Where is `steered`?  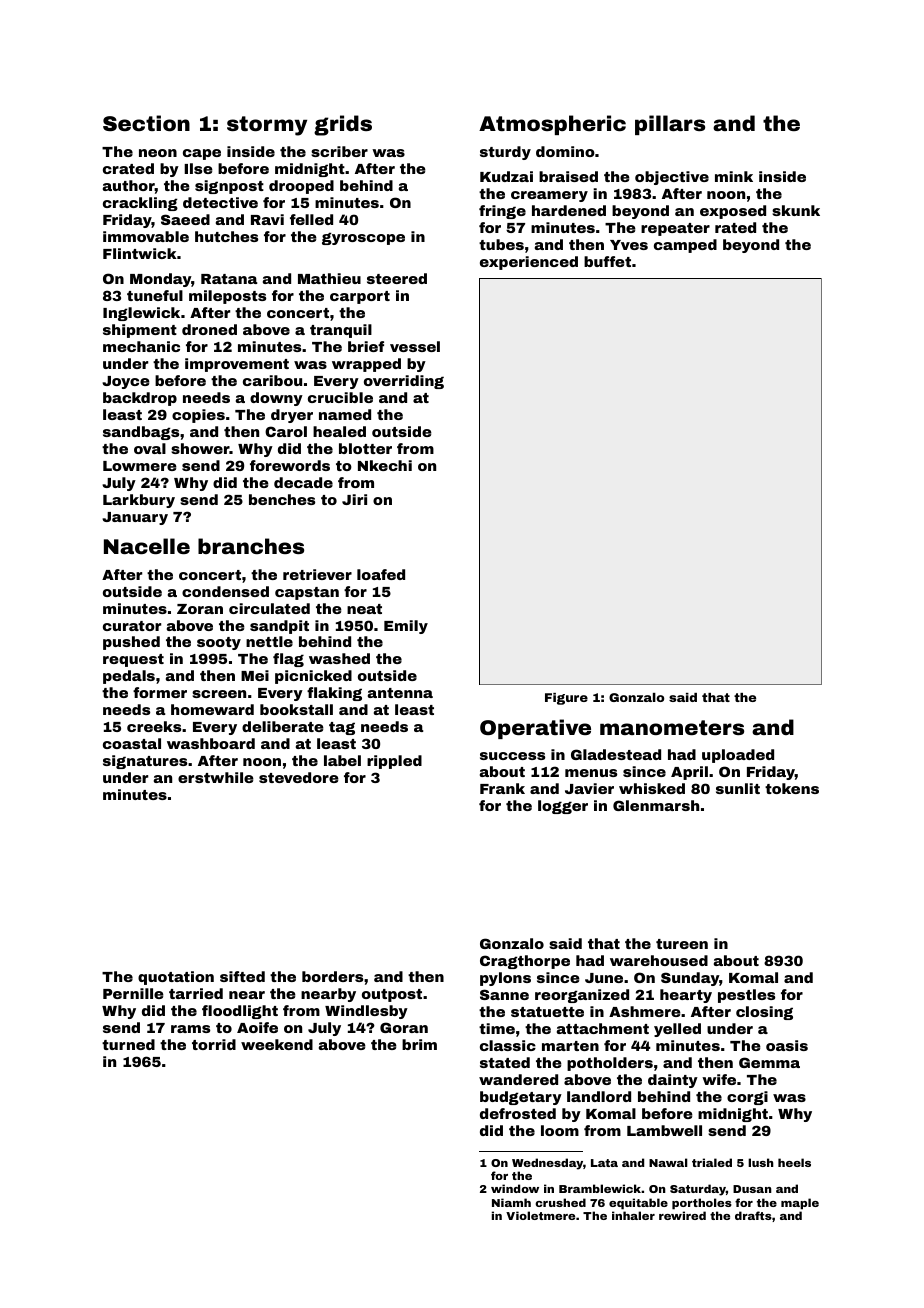
steered is located at coordinates (397, 278).
